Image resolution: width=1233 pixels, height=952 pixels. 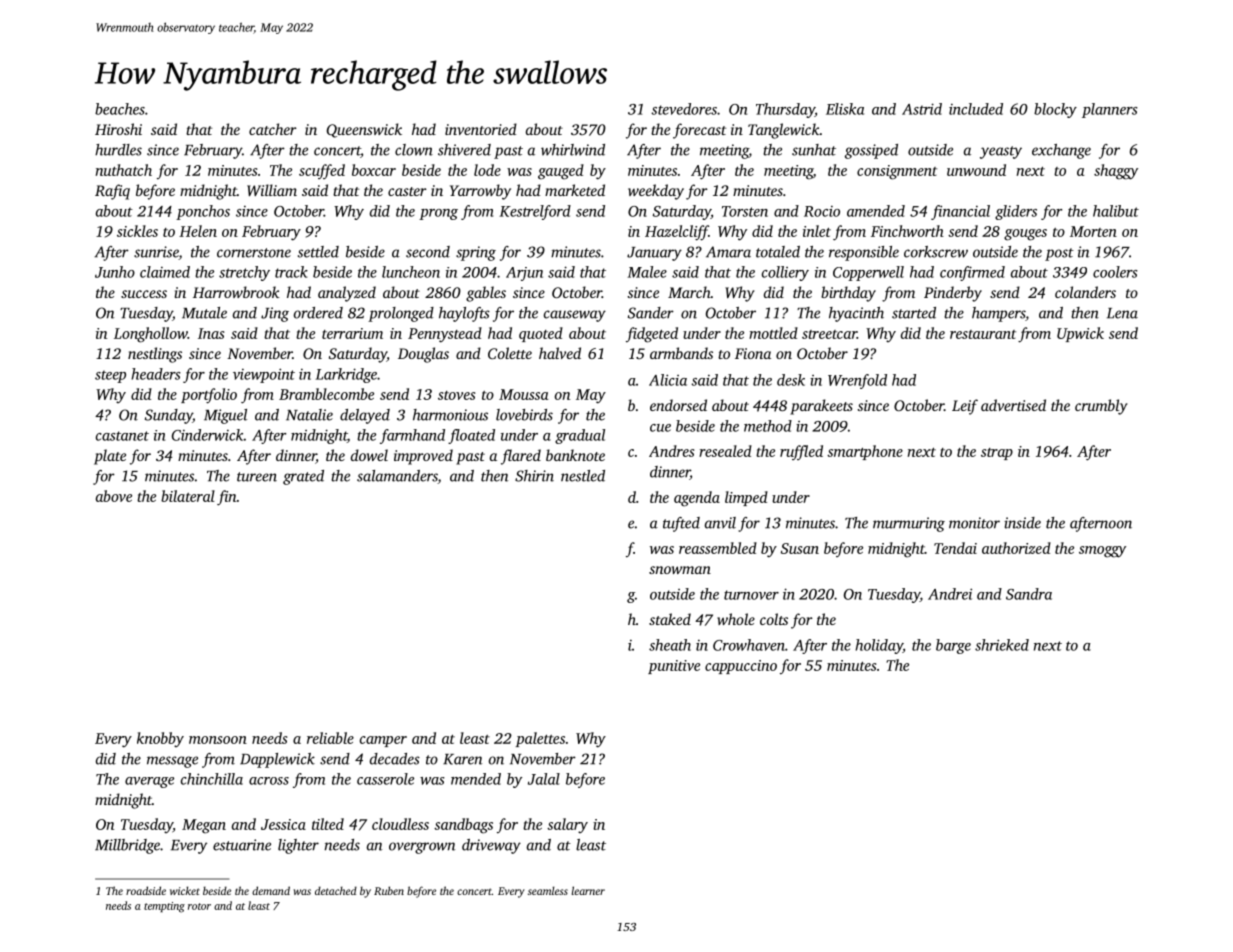 I want to click on January, so click(x=654, y=254).
